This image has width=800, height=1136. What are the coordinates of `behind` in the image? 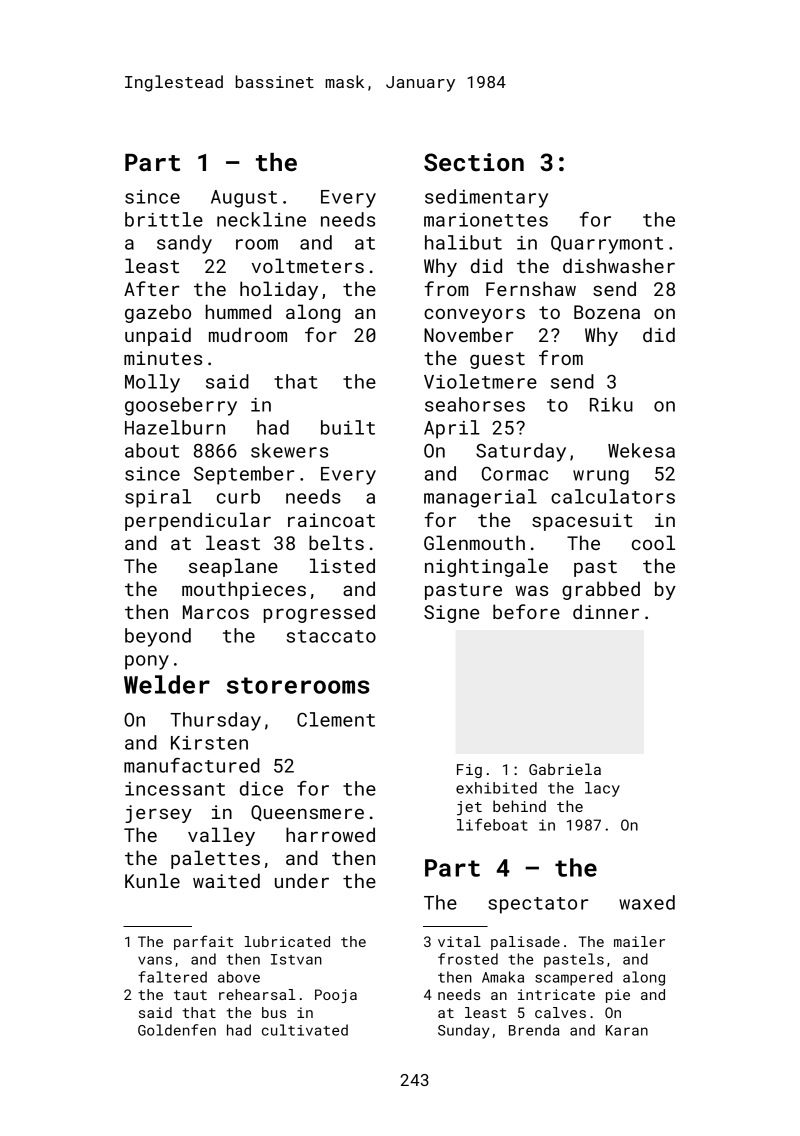 It's located at (519, 806).
